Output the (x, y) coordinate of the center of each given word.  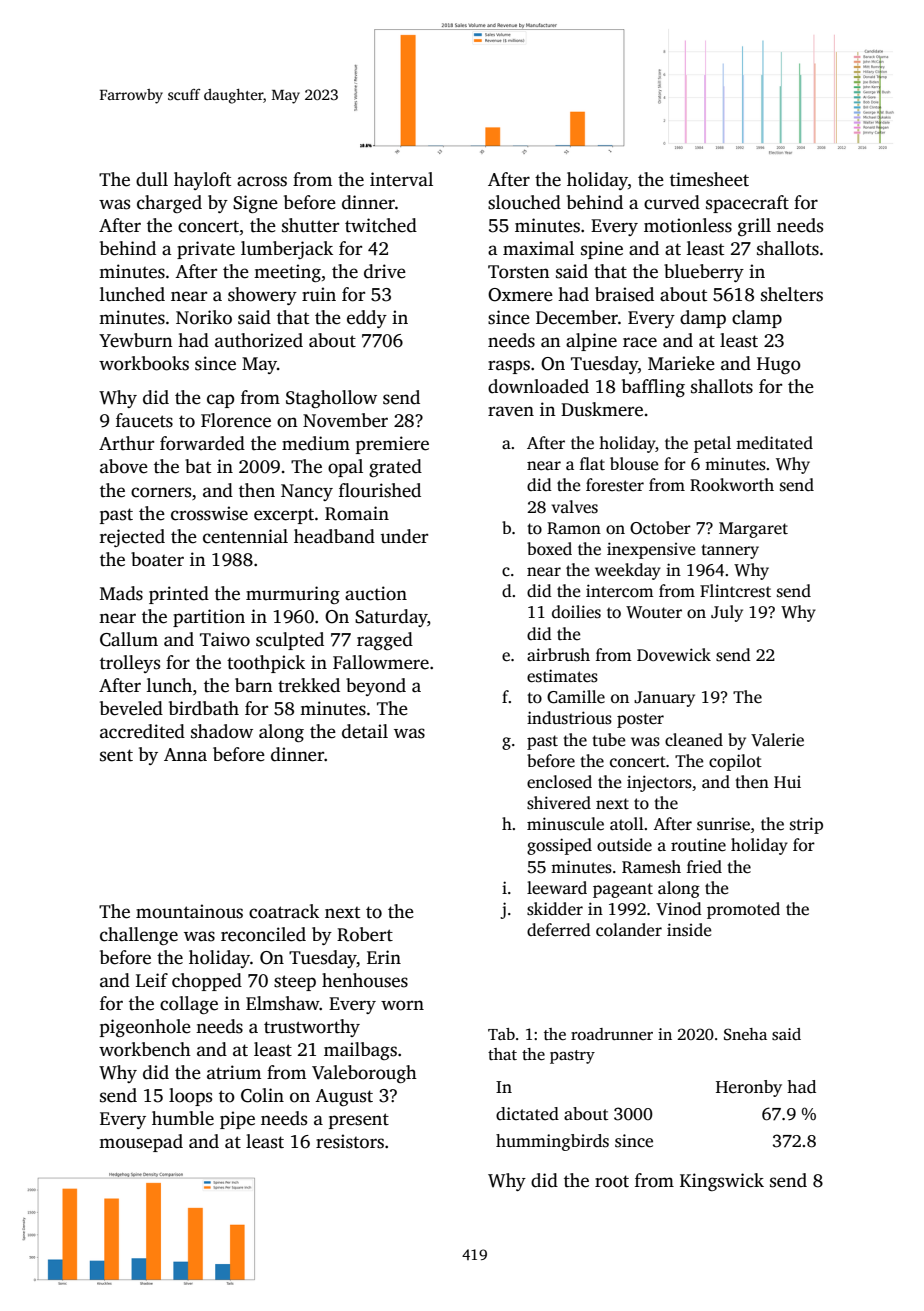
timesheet (709, 179)
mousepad (141, 1143)
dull (152, 179)
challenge (139, 936)
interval (401, 179)
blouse (634, 464)
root (612, 1181)
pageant (623, 890)
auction (376, 593)
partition (209, 618)
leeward (557, 888)
